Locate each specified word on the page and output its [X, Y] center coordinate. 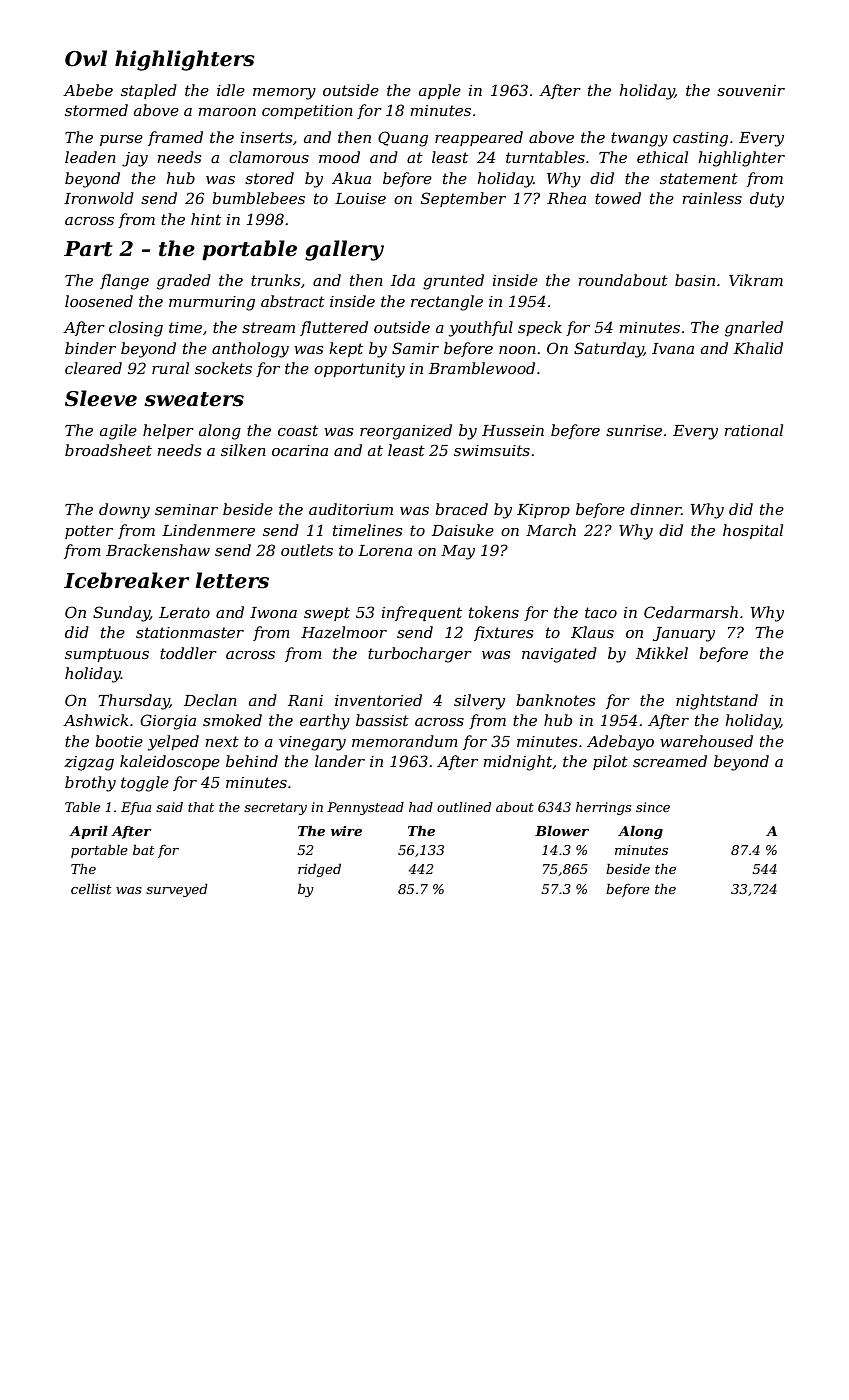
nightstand [717, 702]
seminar [186, 509]
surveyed [177, 890]
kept [346, 349]
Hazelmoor [344, 632]
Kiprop [543, 511]
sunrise [634, 430]
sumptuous [107, 655]
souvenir [751, 90]
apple [440, 91]
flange [124, 282]
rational [754, 430]
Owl [86, 58]
